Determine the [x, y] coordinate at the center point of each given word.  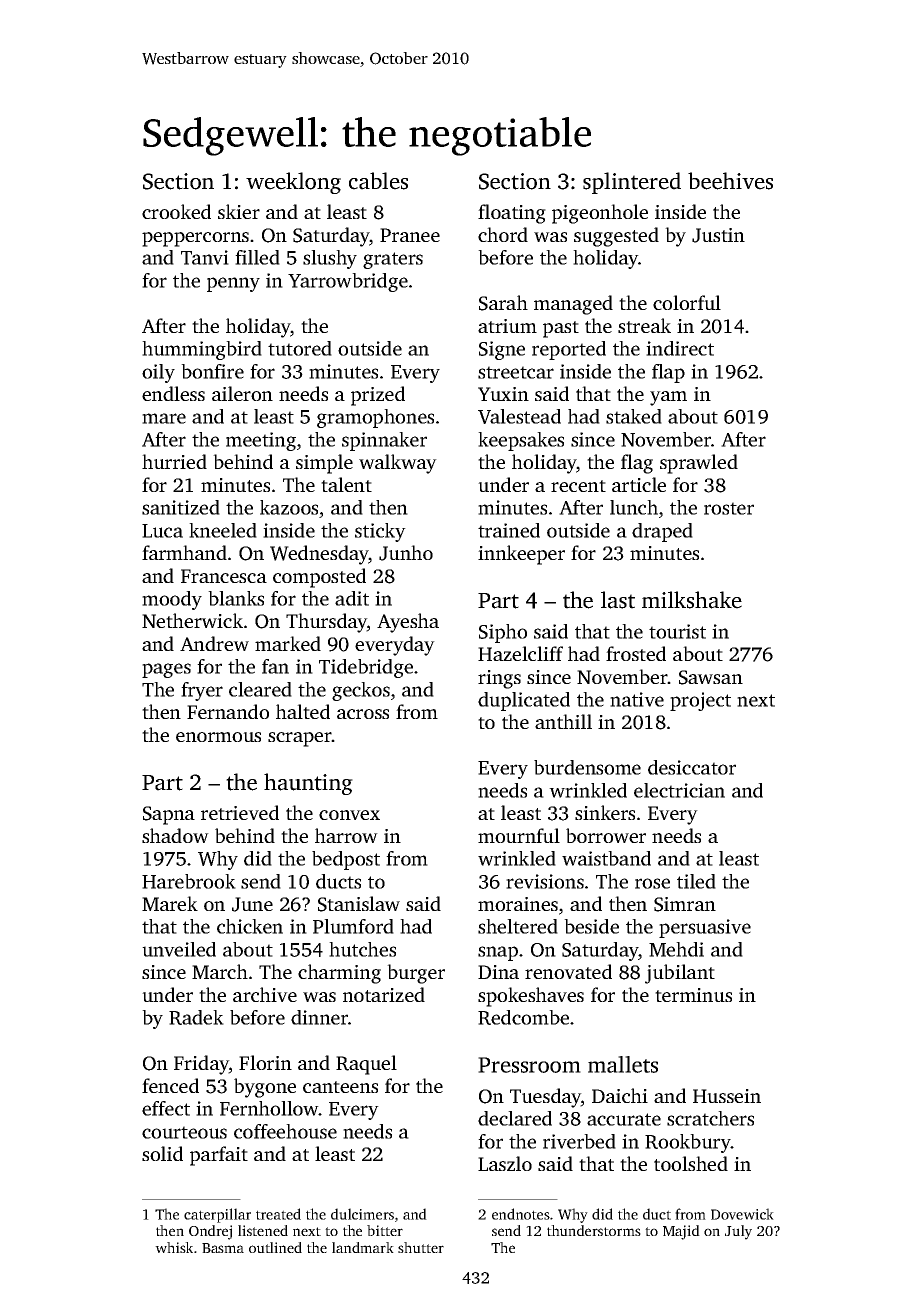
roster [729, 508]
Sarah [503, 303]
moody [172, 600]
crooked [176, 211]
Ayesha [408, 623]
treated [278, 1214]
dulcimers [362, 1214]
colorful [687, 302]
